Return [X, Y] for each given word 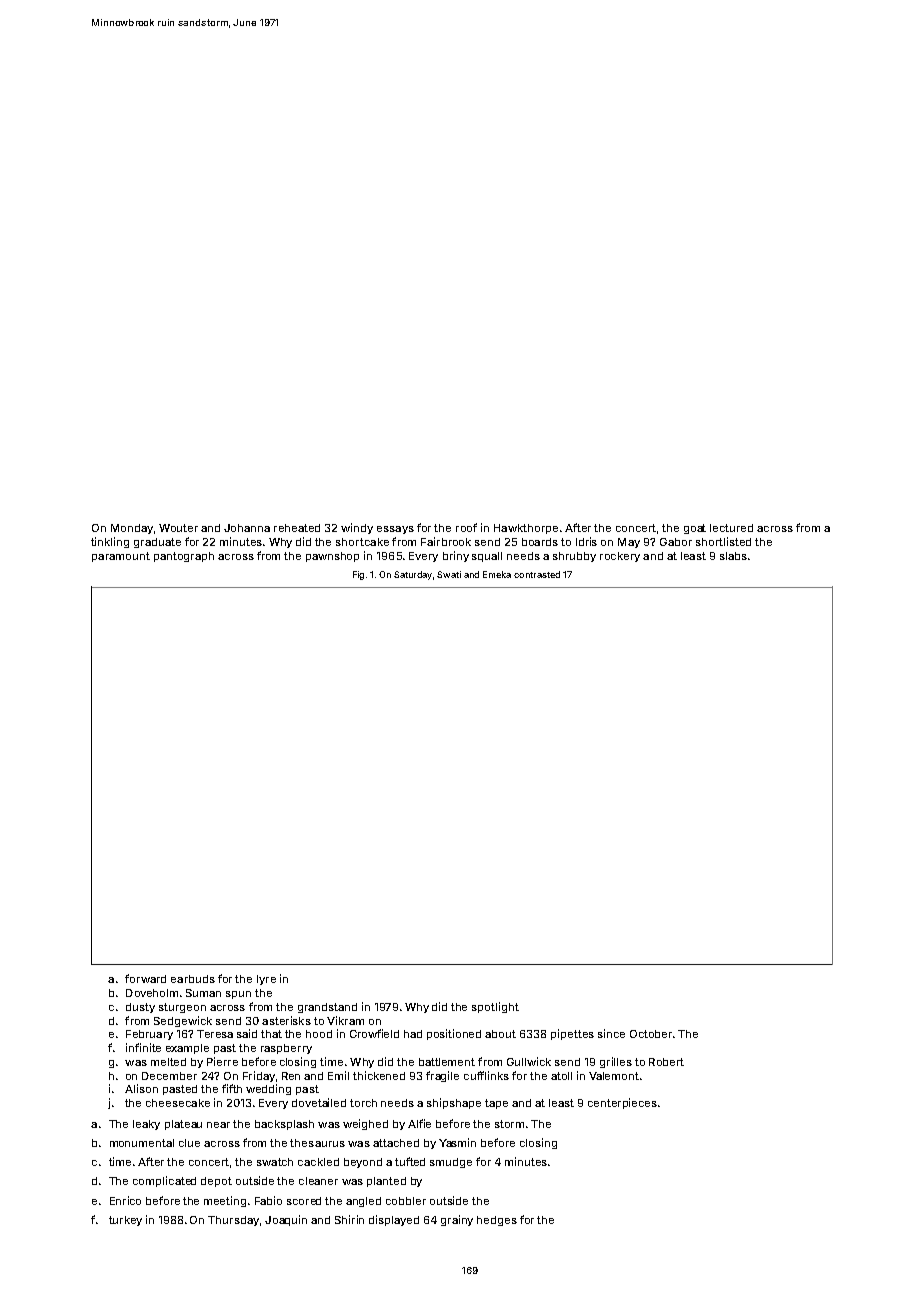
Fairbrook [446, 541]
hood [319, 1034]
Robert [666, 1062]
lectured [731, 528]
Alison [141, 1088]
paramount [121, 557]
